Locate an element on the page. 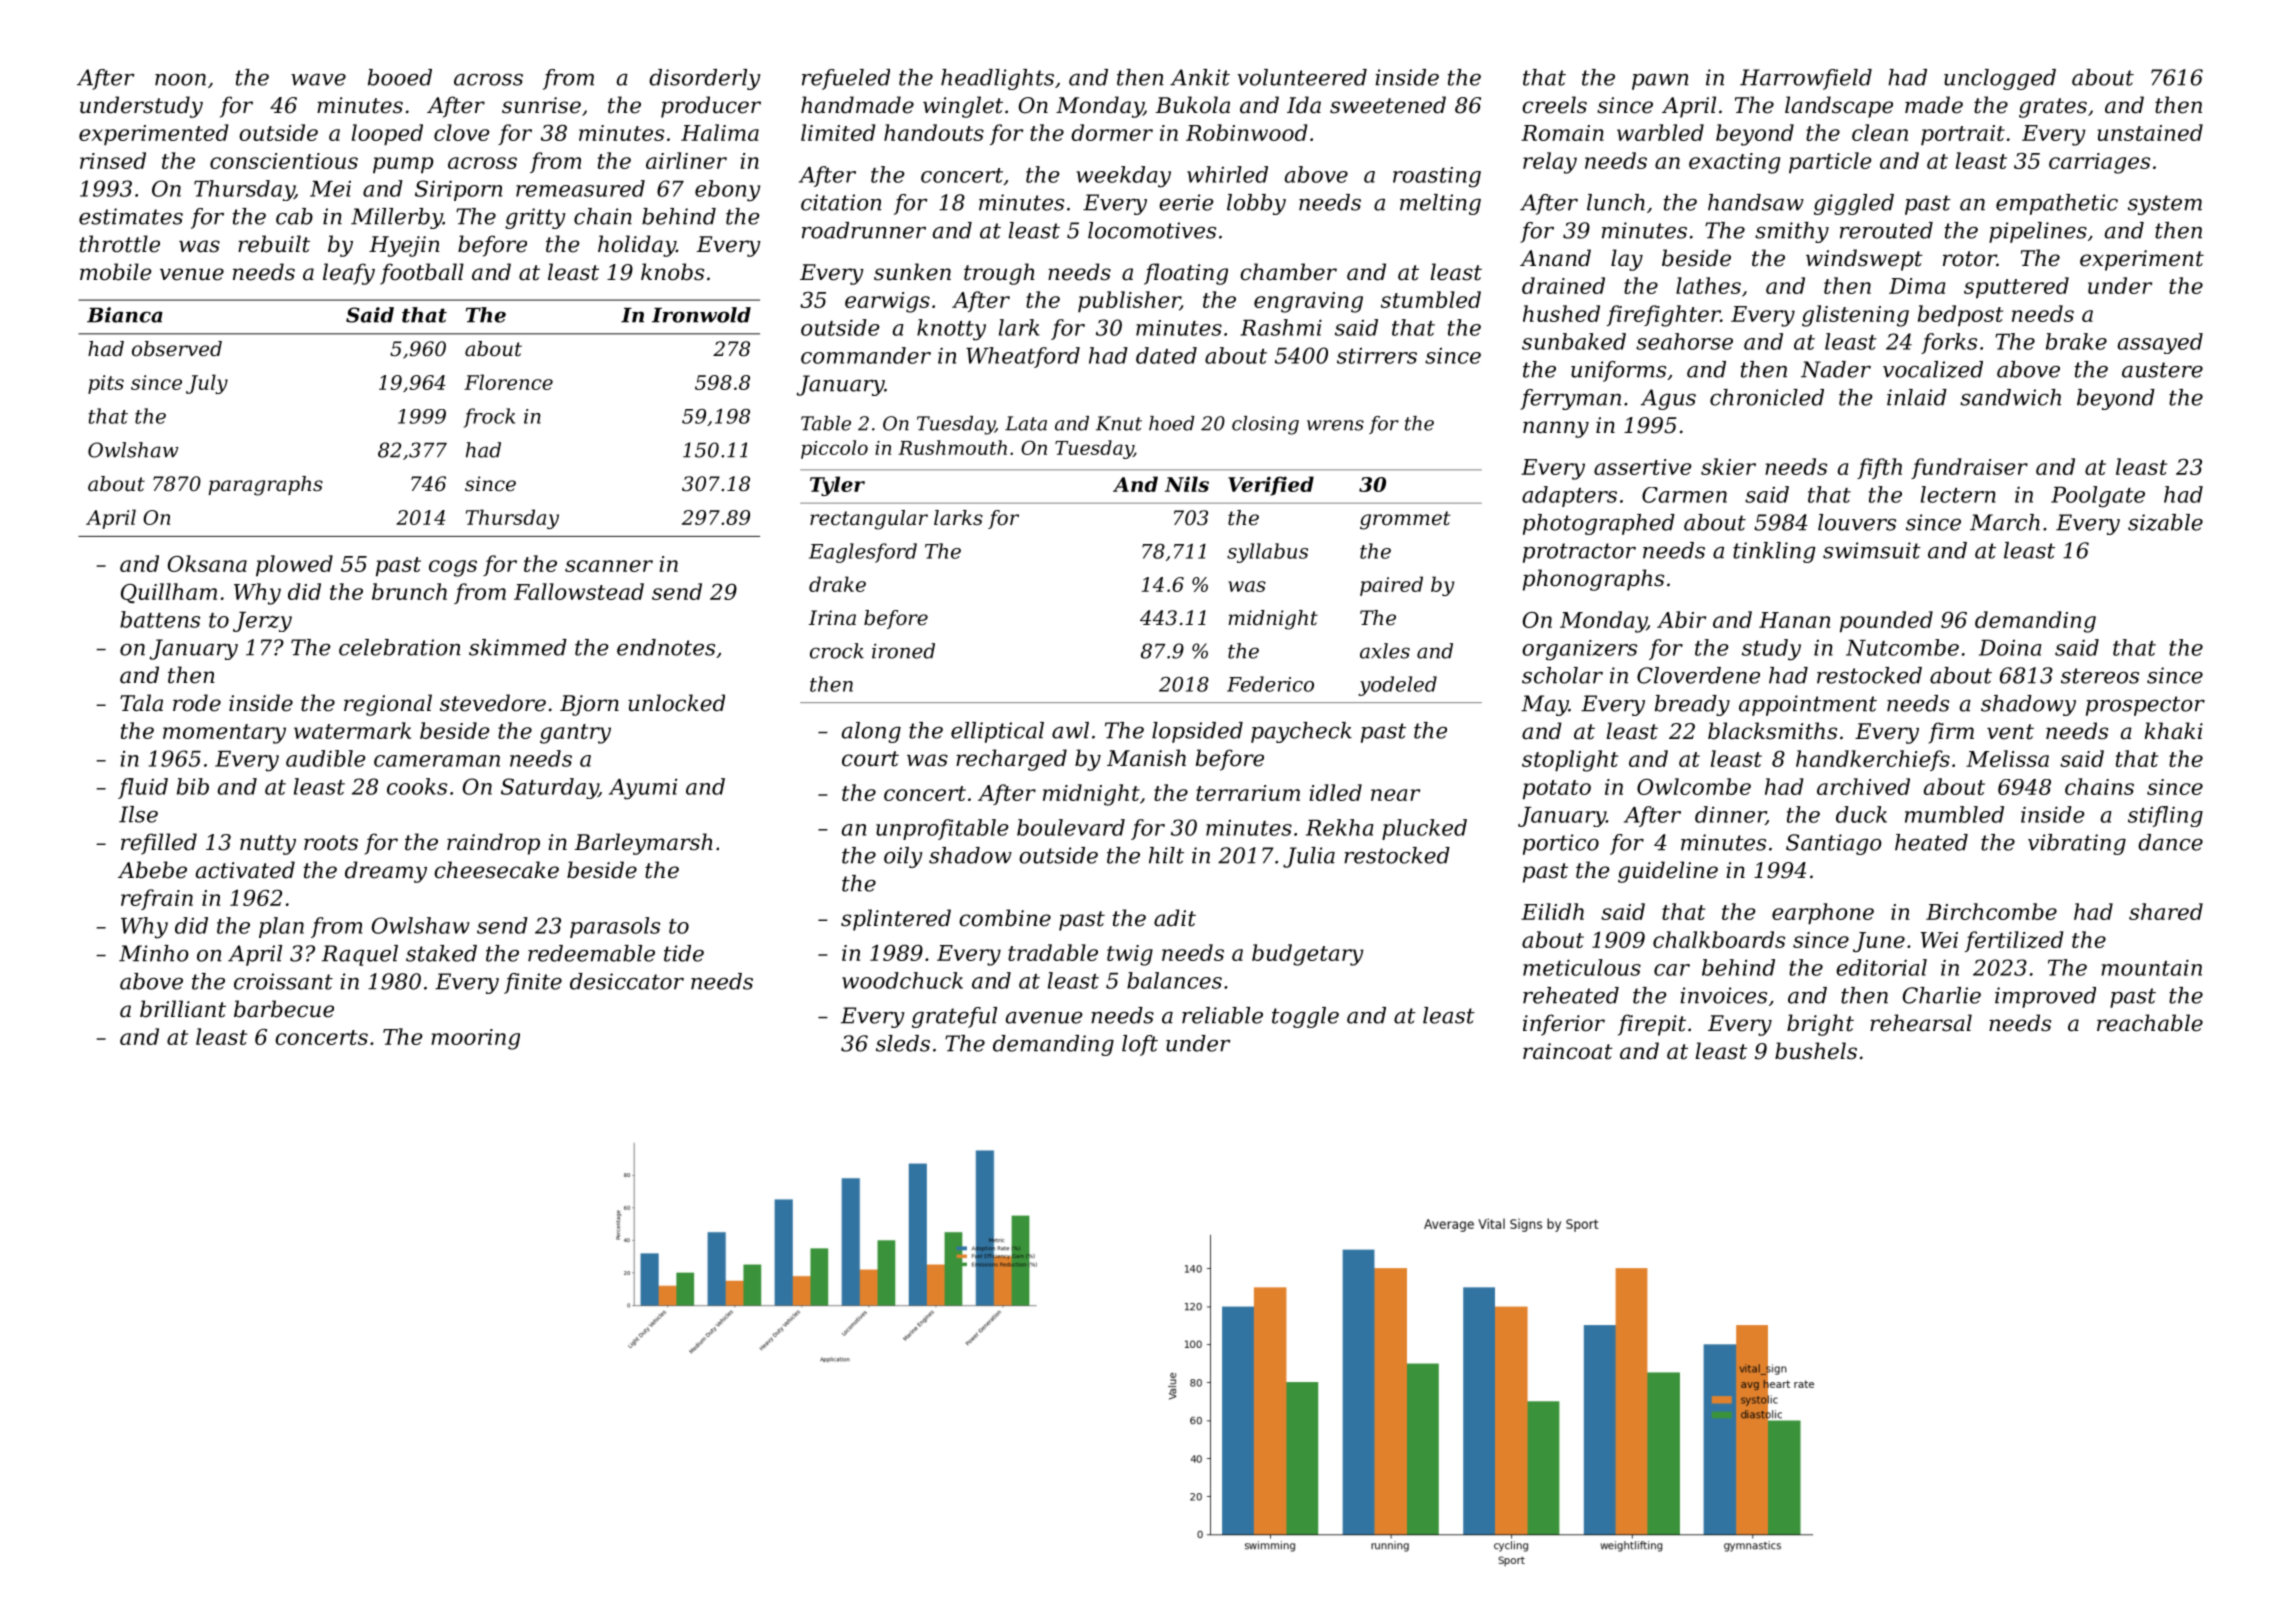  paragraphs is located at coordinates (265, 486).
